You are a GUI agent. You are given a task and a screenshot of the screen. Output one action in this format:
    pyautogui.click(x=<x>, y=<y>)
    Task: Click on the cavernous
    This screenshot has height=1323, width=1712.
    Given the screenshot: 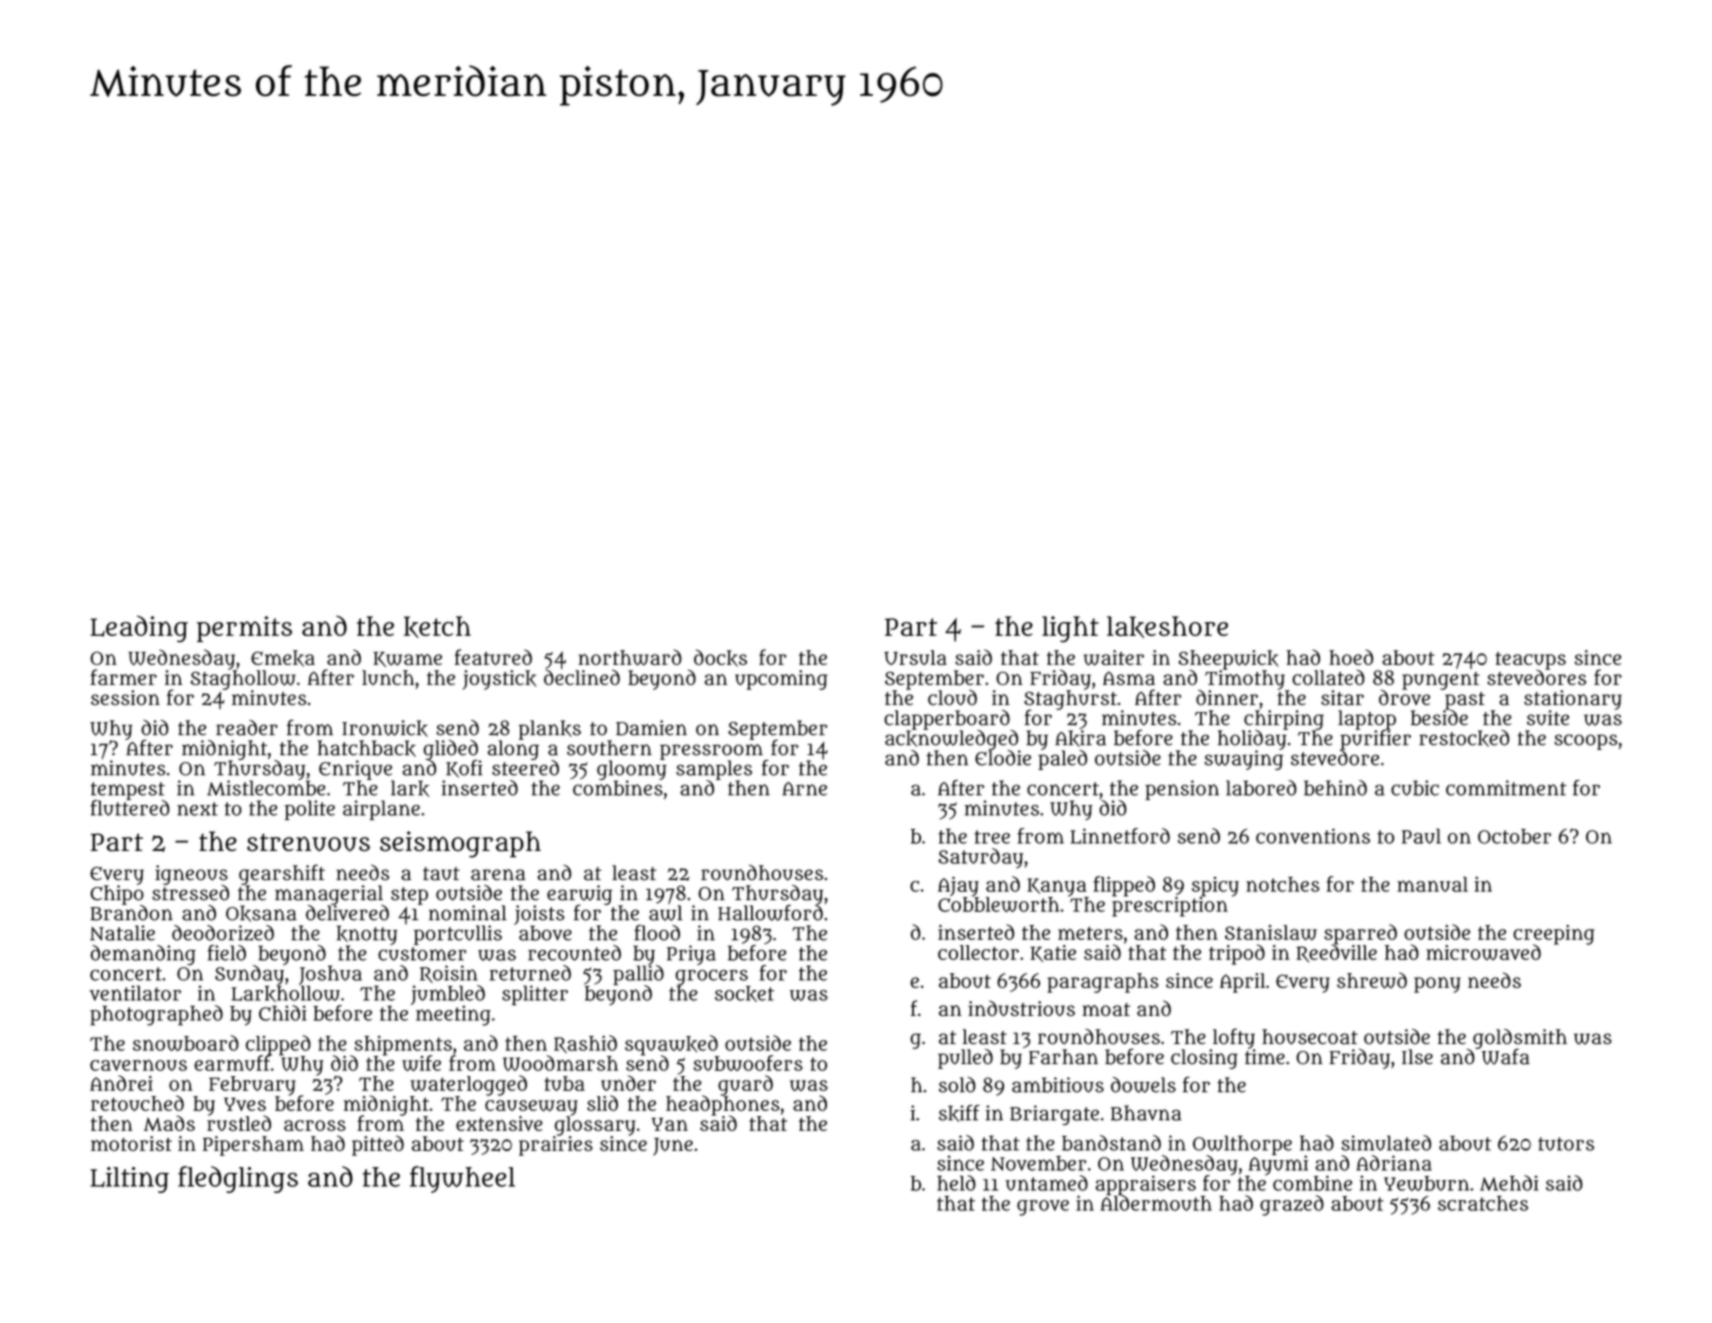 What is the action you would take?
    pyautogui.click(x=138, y=1065)
